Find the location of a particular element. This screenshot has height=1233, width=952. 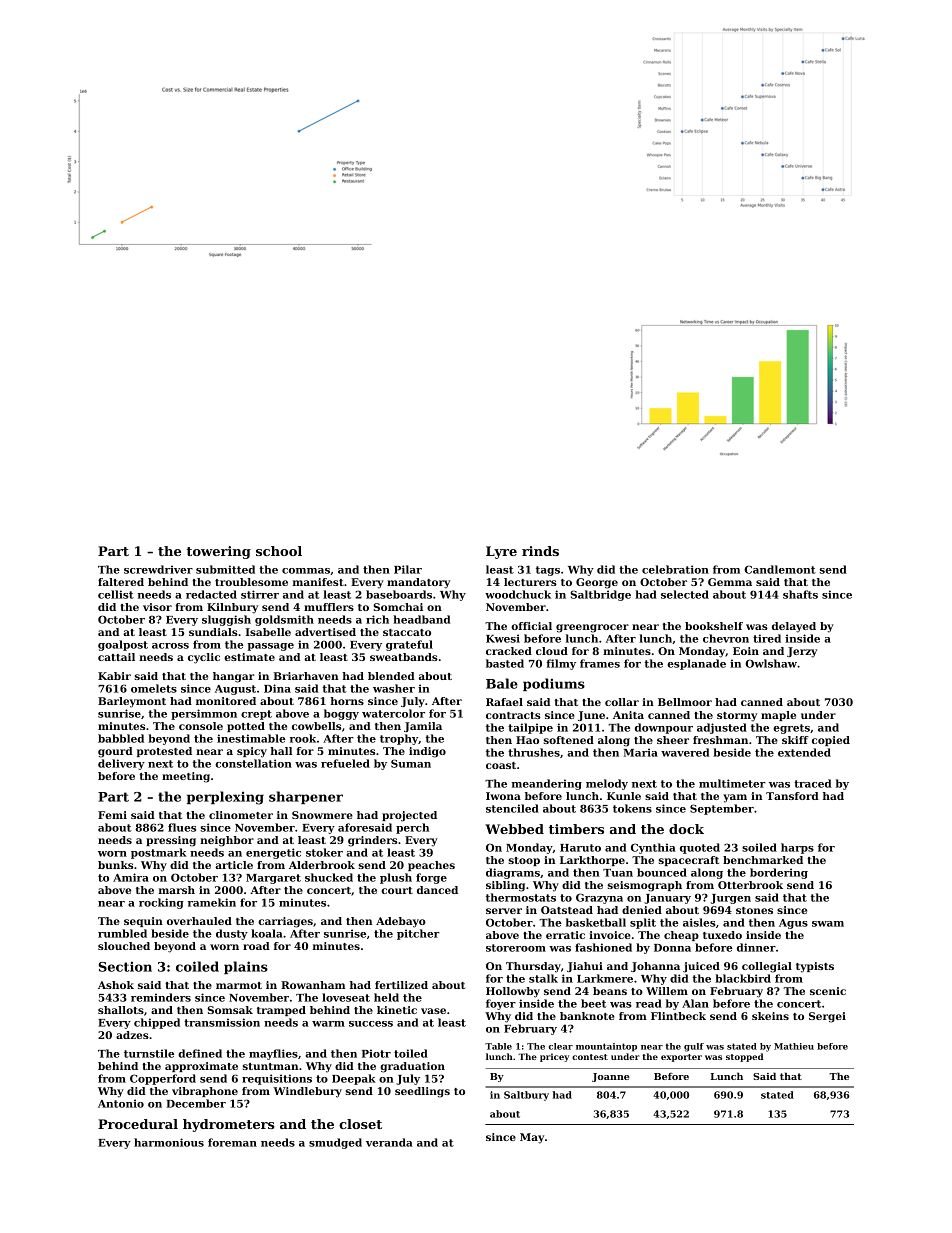

Amira is located at coordinates (131, 877).
